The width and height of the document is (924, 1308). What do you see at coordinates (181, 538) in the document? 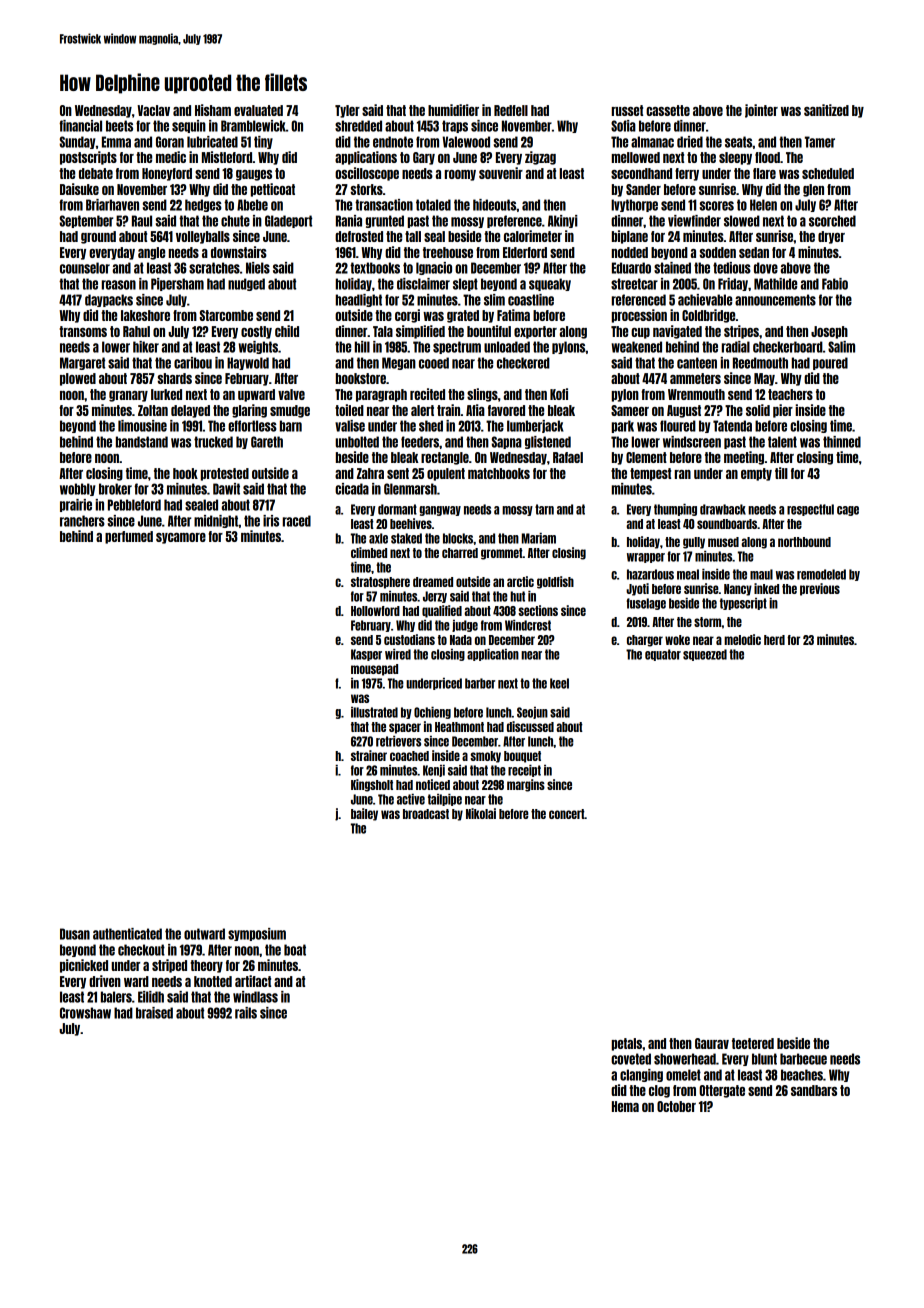
I see `sycamore` at bounding box center [181, 538].
